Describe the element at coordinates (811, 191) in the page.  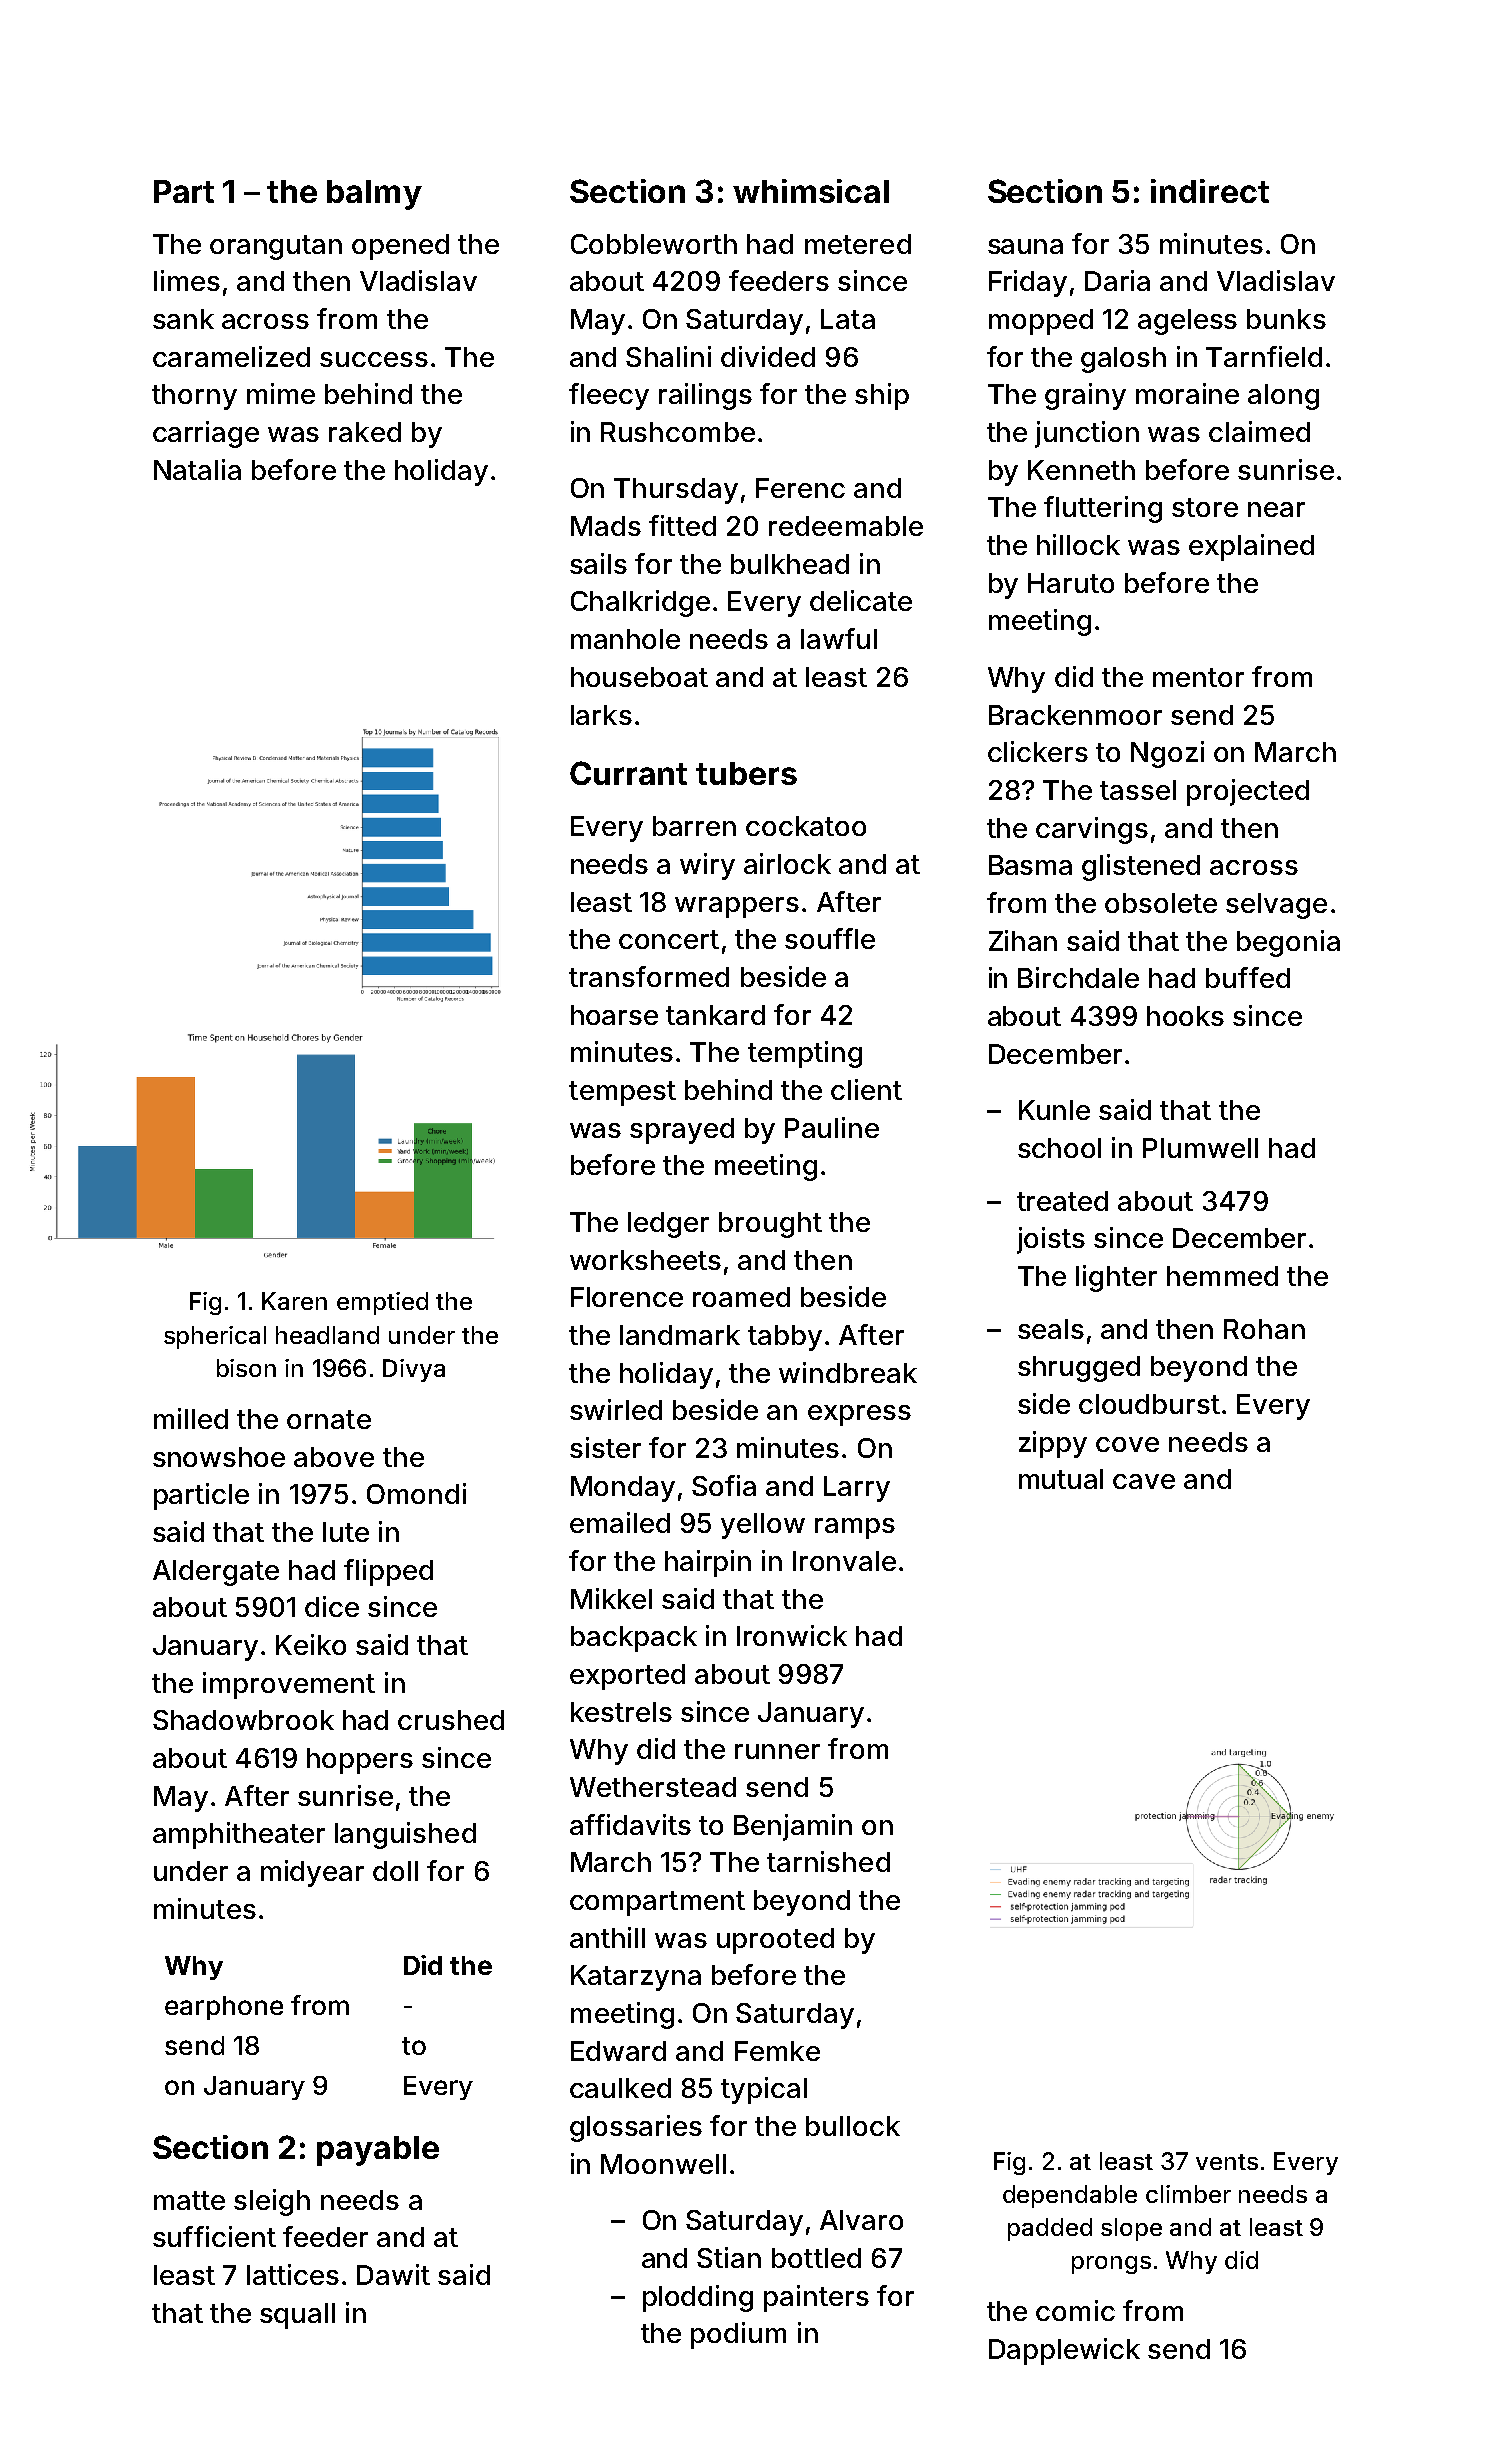
I see `whimsical` at that location.
